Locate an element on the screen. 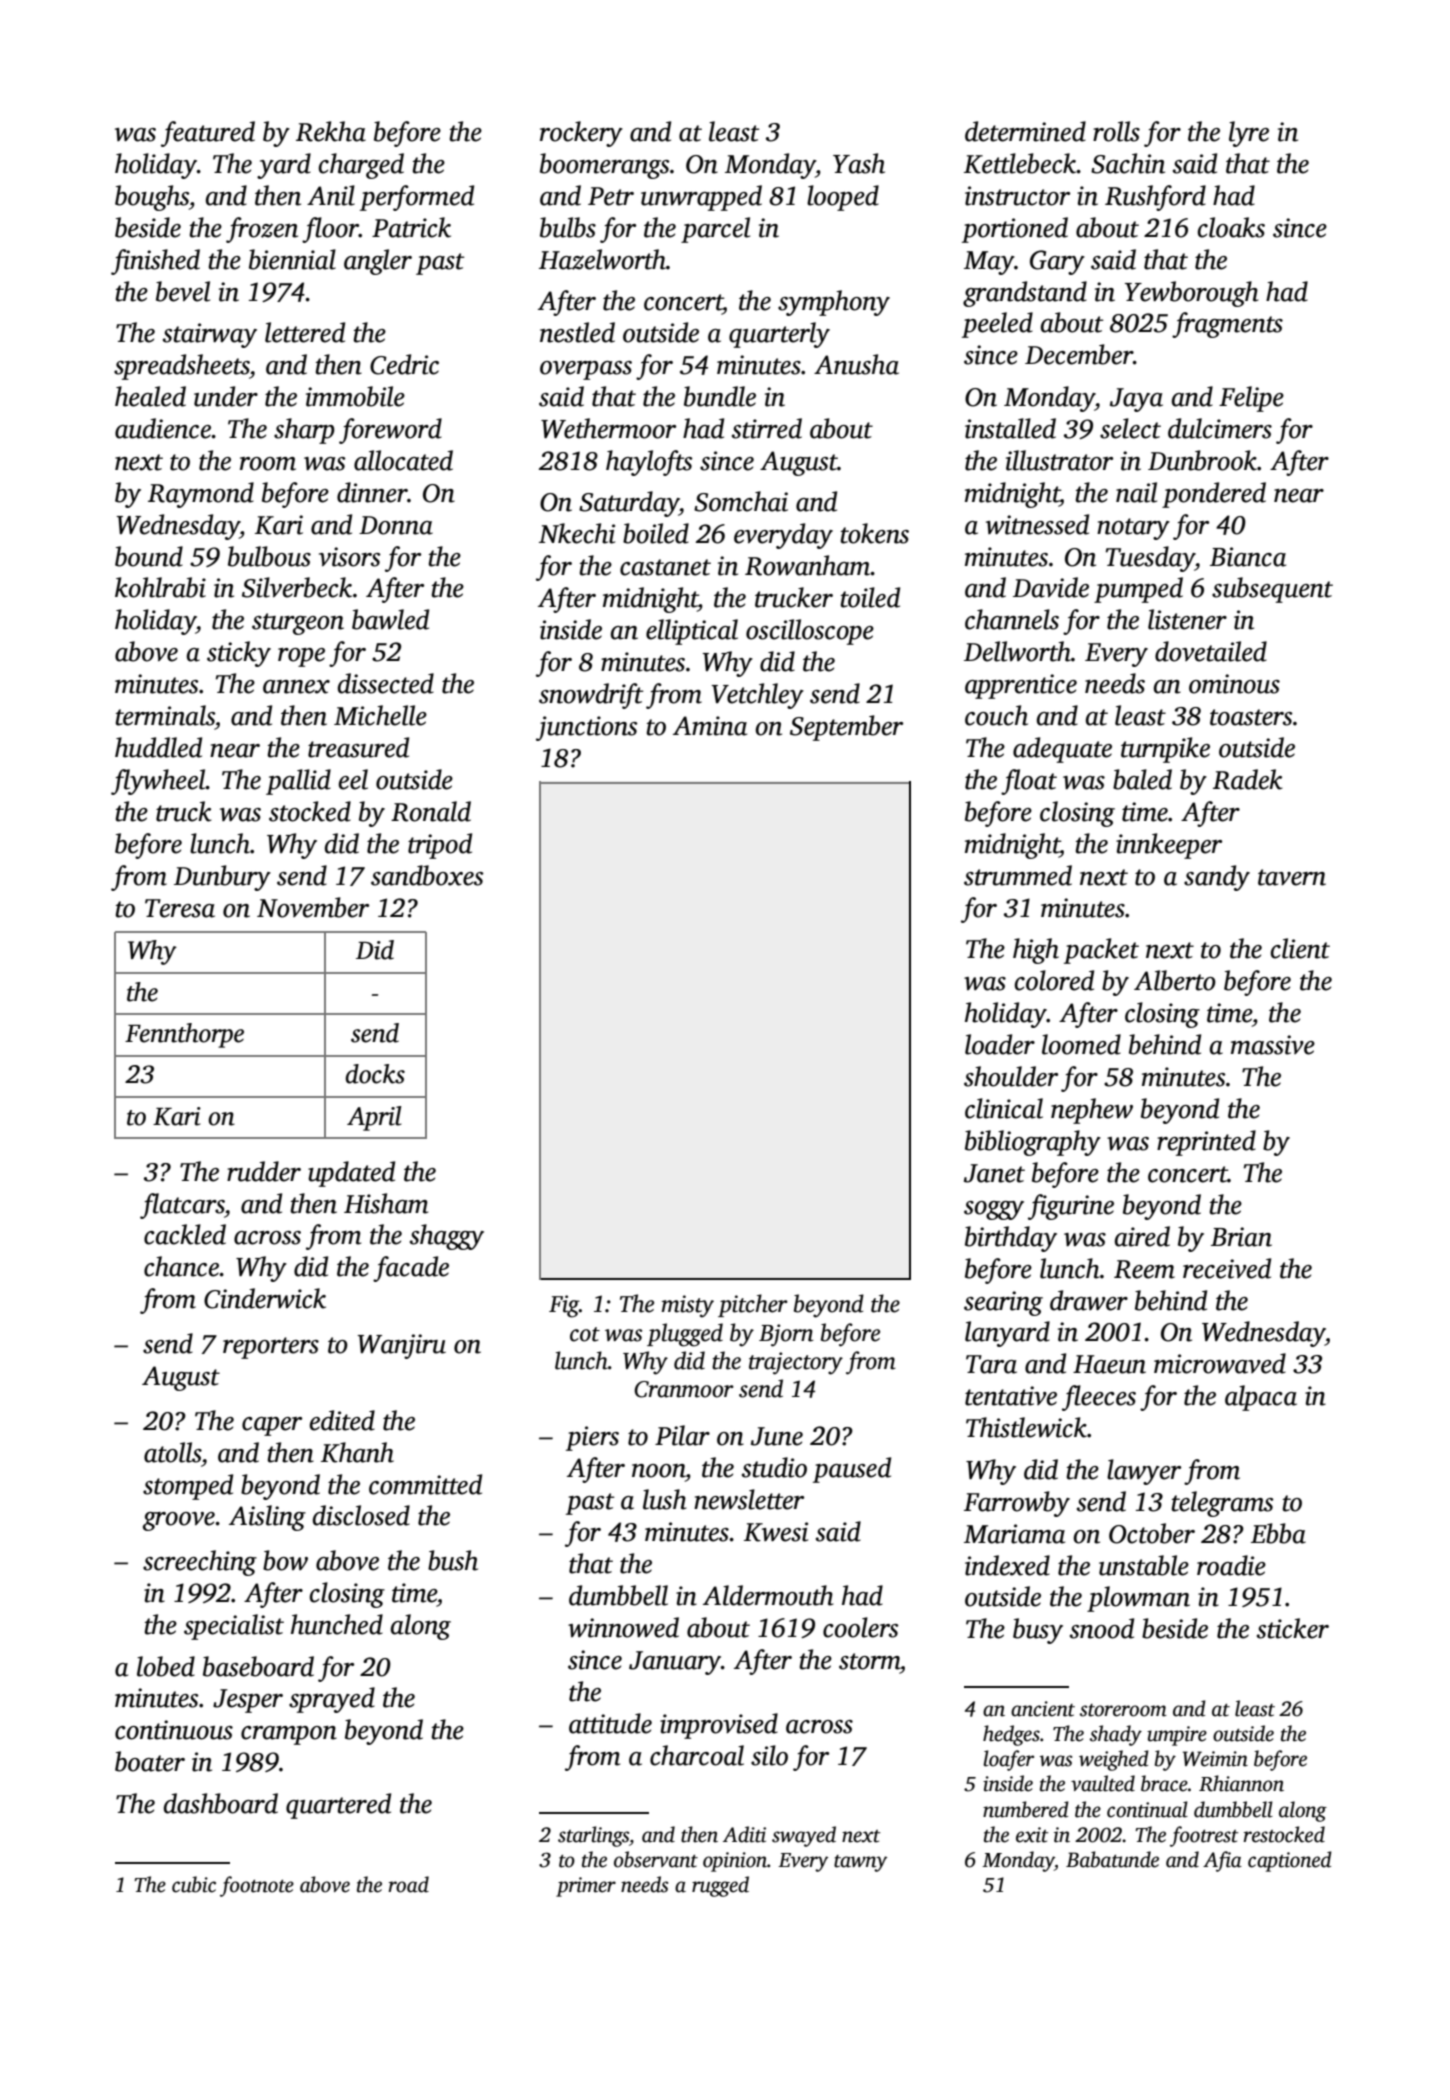 This screenshot has height=2100, width=1450. Fennthorpe is located at coordinates (184, 1035).
